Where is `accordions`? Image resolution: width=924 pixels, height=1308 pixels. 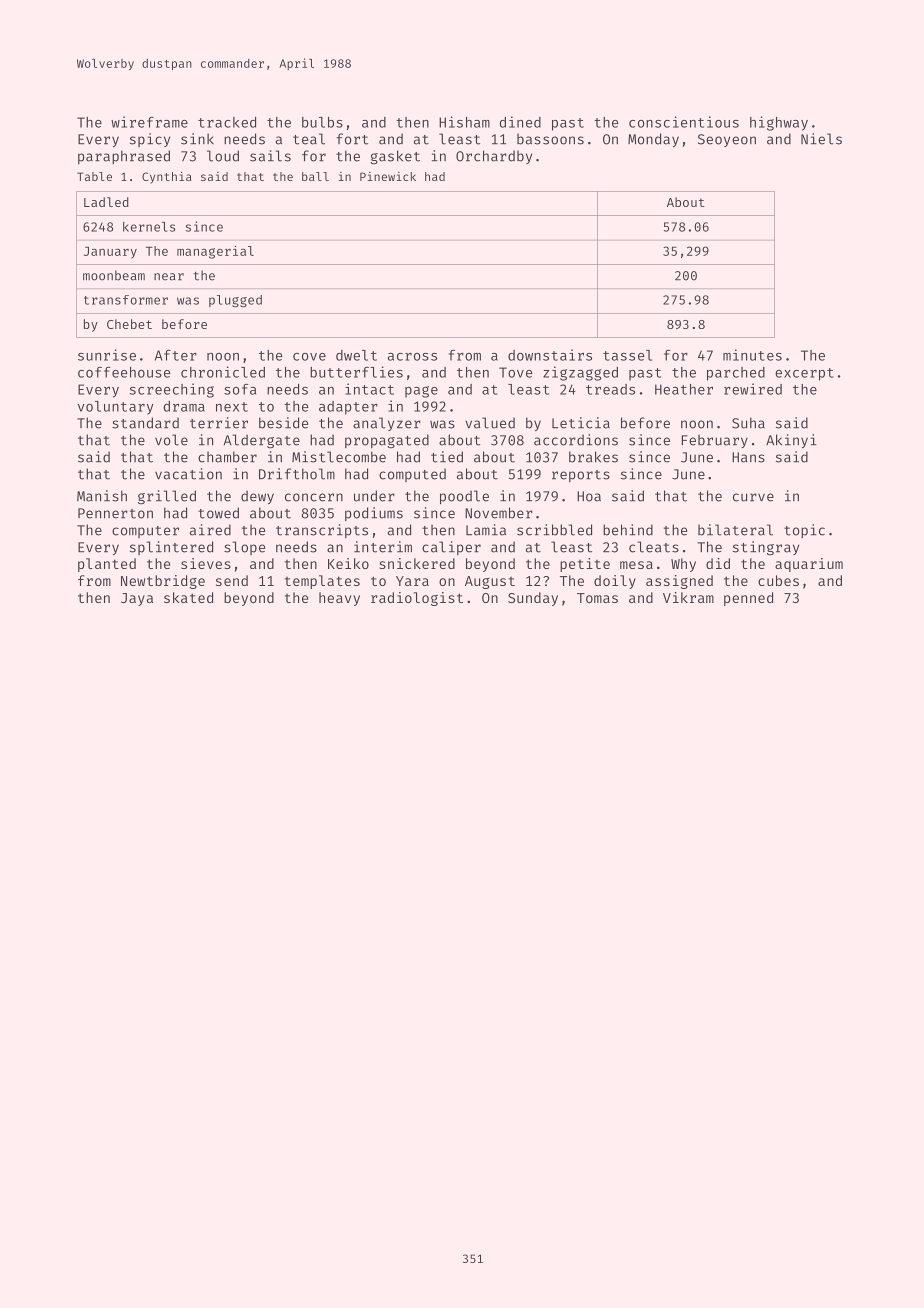 accordions is located at coordinates (576, 440).
